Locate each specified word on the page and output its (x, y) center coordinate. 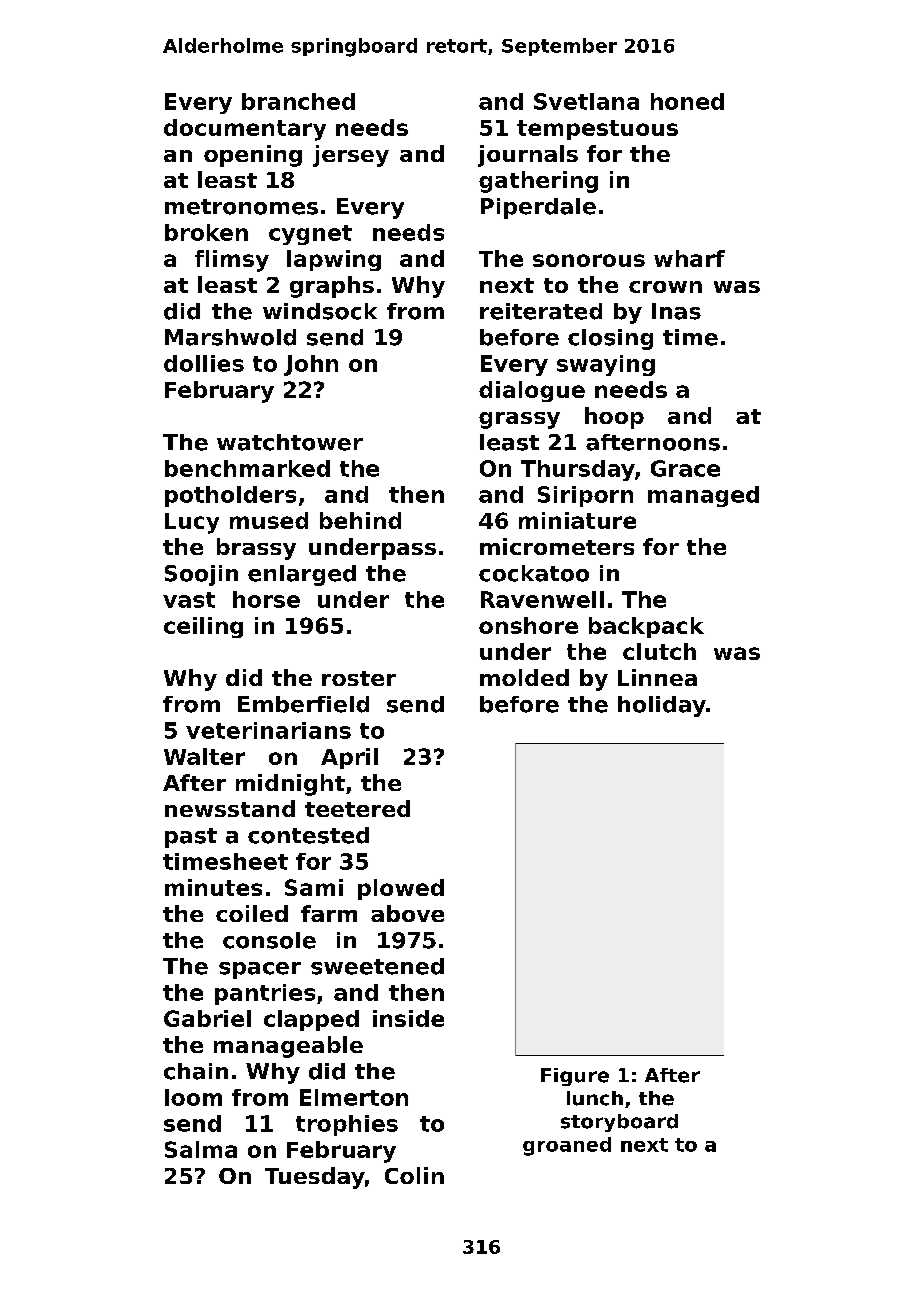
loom (193, 1097)
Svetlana (586, 101)
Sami (314, 887)
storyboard (619, 1123)
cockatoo (534, 573)
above (407, 913)
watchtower (290, 442)
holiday (662, 706)
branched (298, 101)
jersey (351, 156)
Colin (414, 1175)
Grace (685, 468)
